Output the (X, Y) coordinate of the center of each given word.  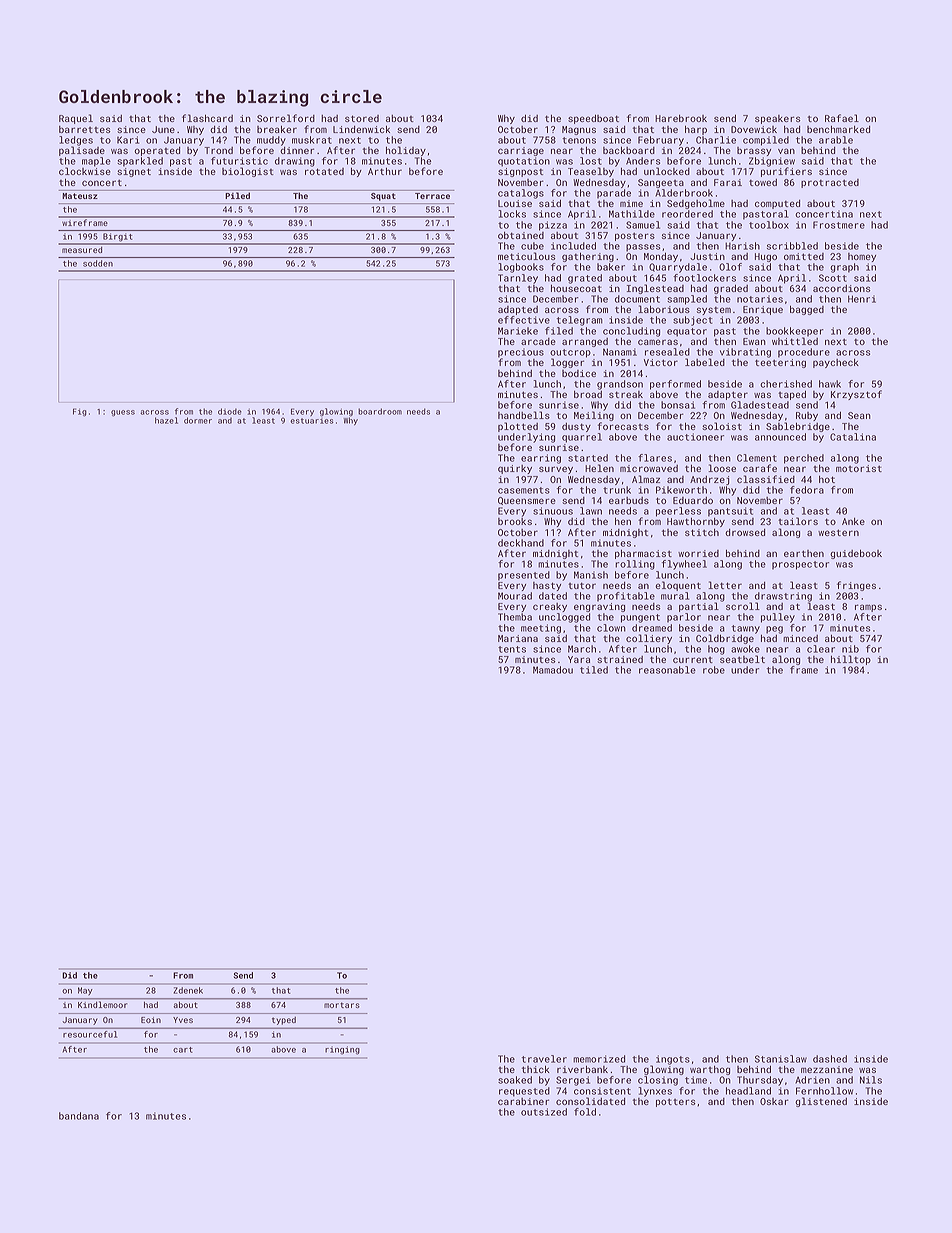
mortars (342, 1005)
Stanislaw (781, 1059)
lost (591, 161)
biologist (248, 172)
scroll (743, 606)
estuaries (312, 421)
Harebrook (681, 118)
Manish (591, 575)
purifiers (786, 172)
